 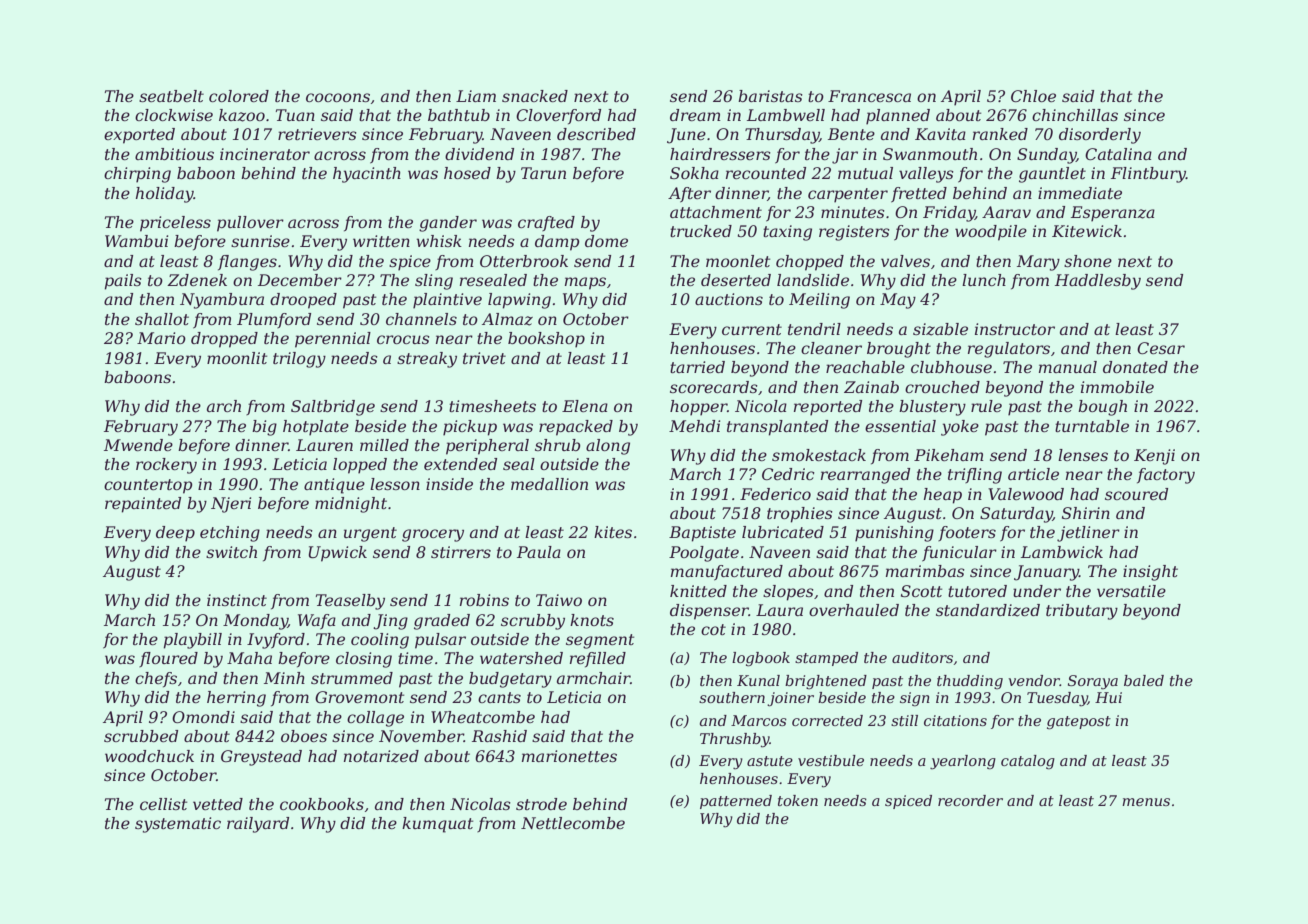 What do you see at coordinates (535, 96) in the screenshot?
I see `snacked` at bounding box center [535, 96].
